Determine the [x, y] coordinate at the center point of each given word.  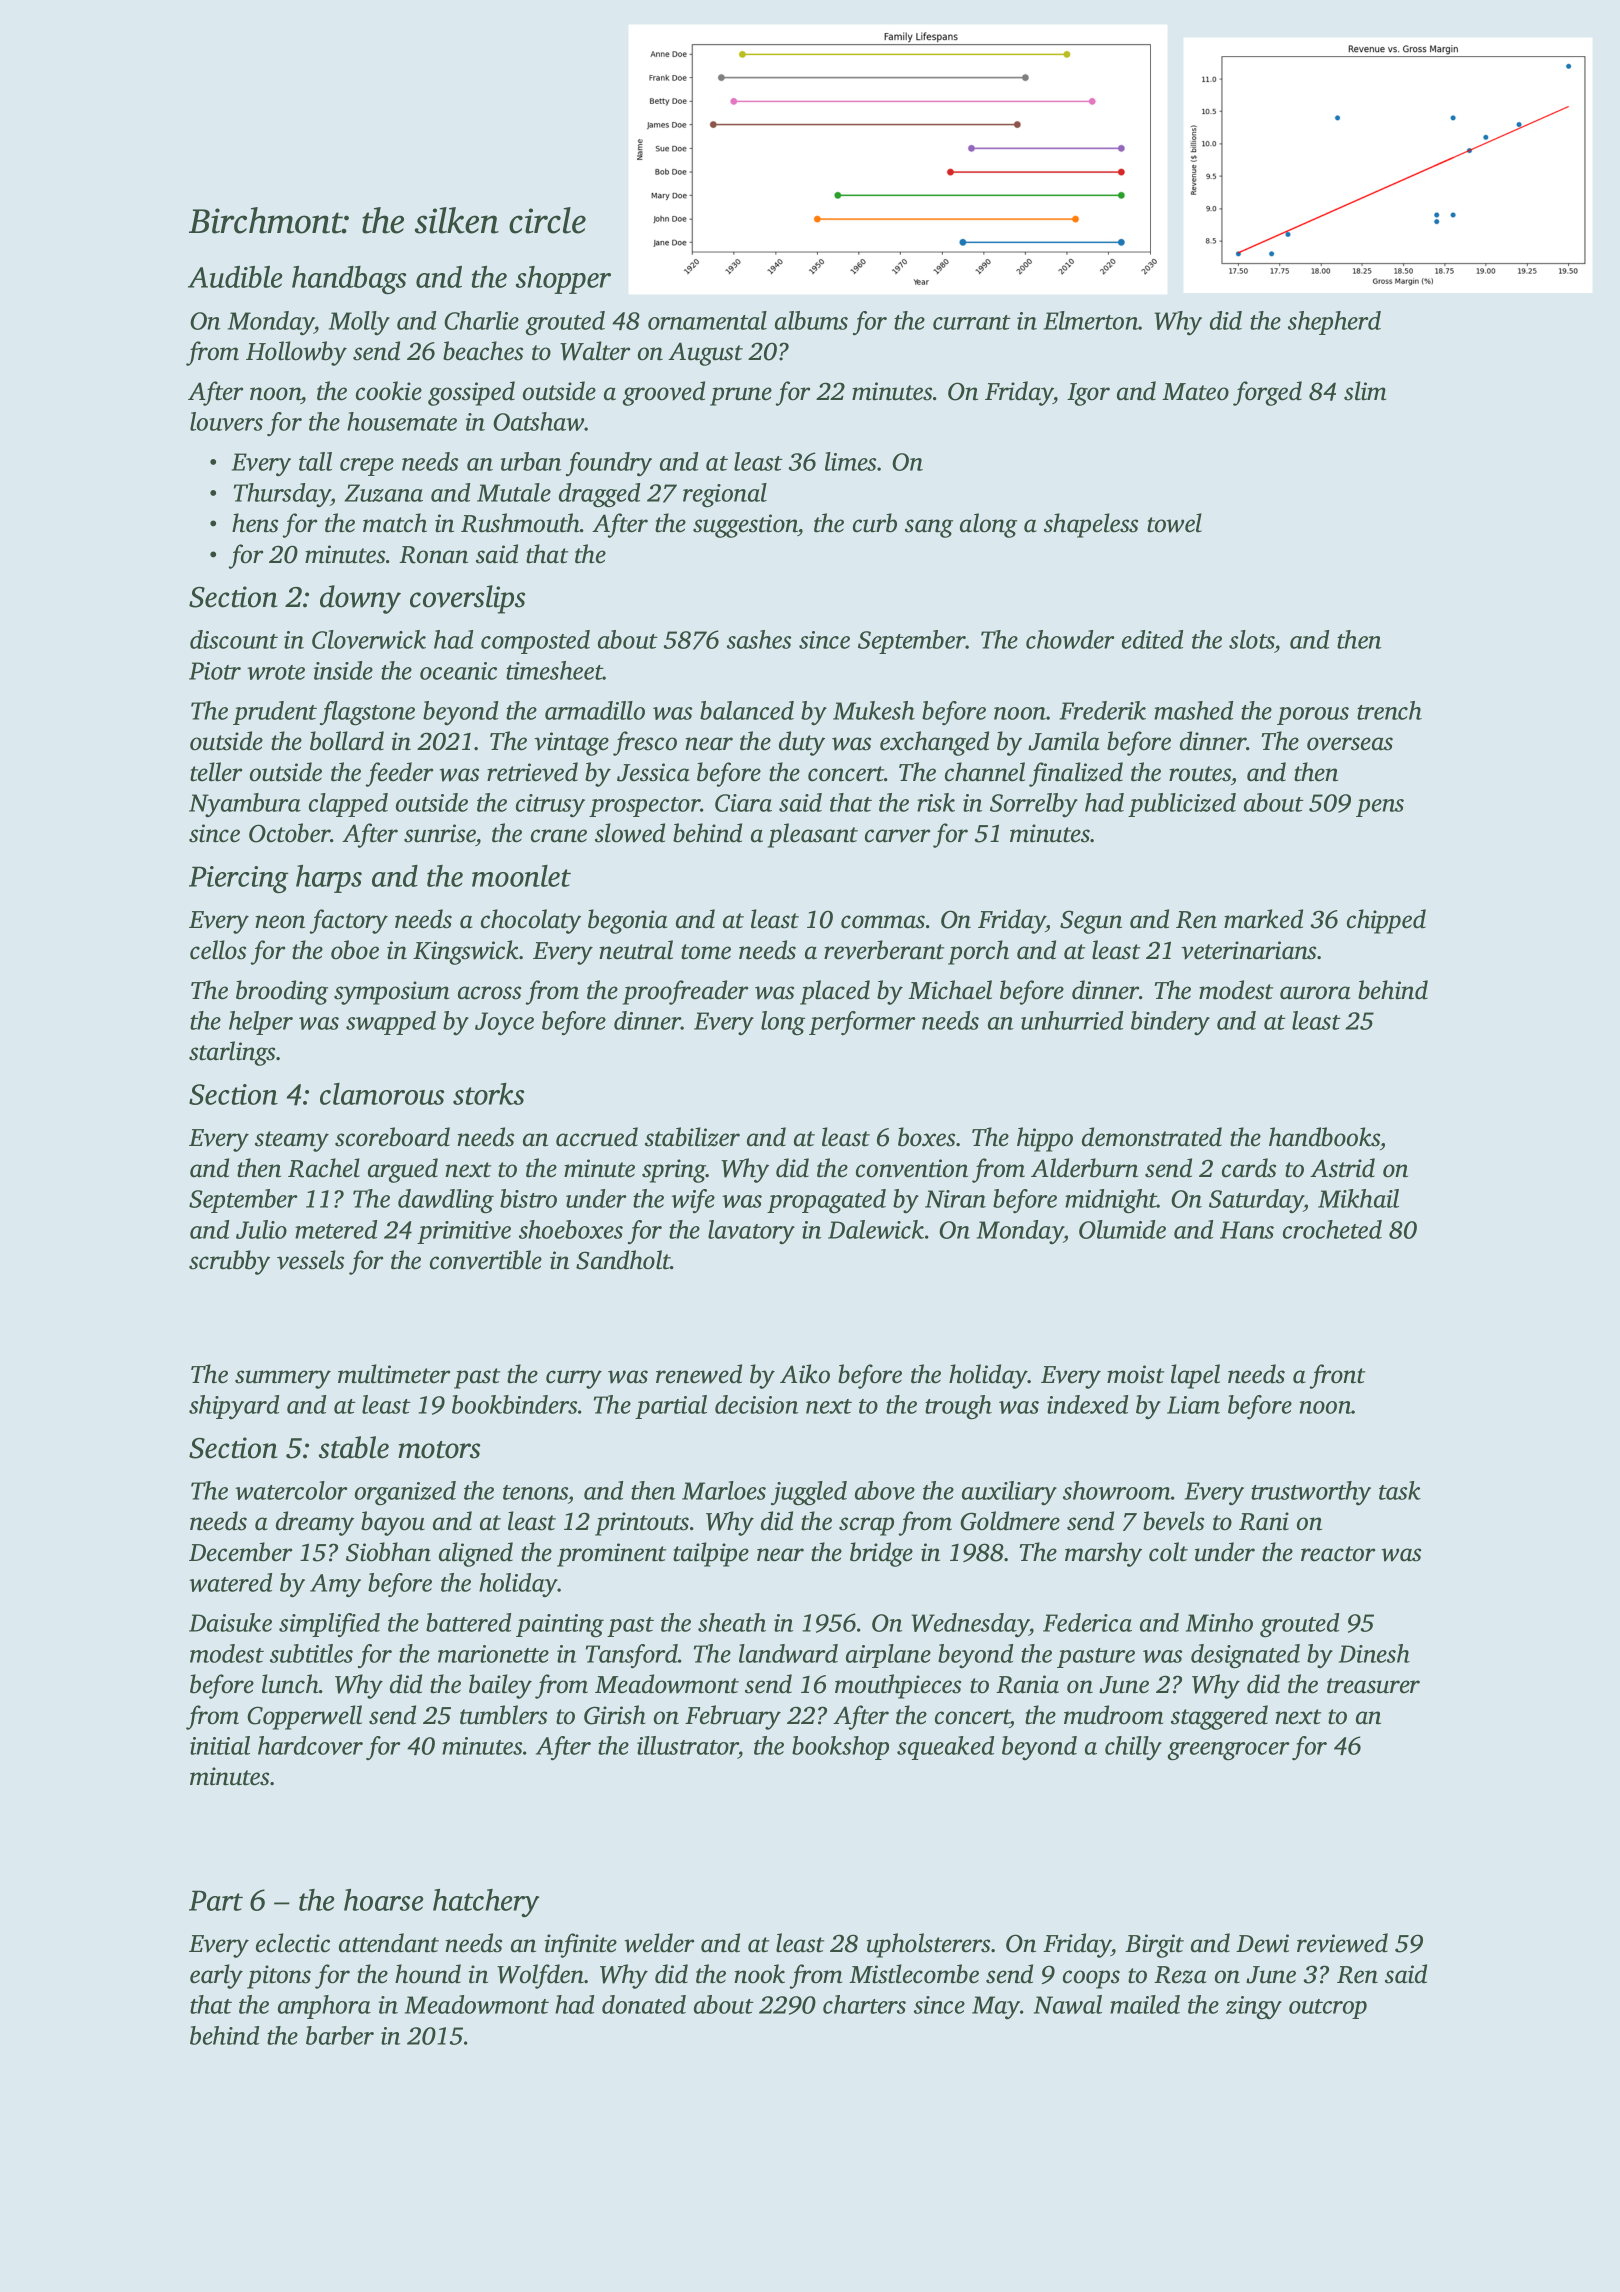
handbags [349, 280]
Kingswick [466, 952]
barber [340, 2035]
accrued [597, 1137]
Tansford [632, 1656]
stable [354, 1447]
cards [1249, 1168]
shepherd [1334, 323]
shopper [563, 280]
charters [864, 2004]
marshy [1103, 1554]
